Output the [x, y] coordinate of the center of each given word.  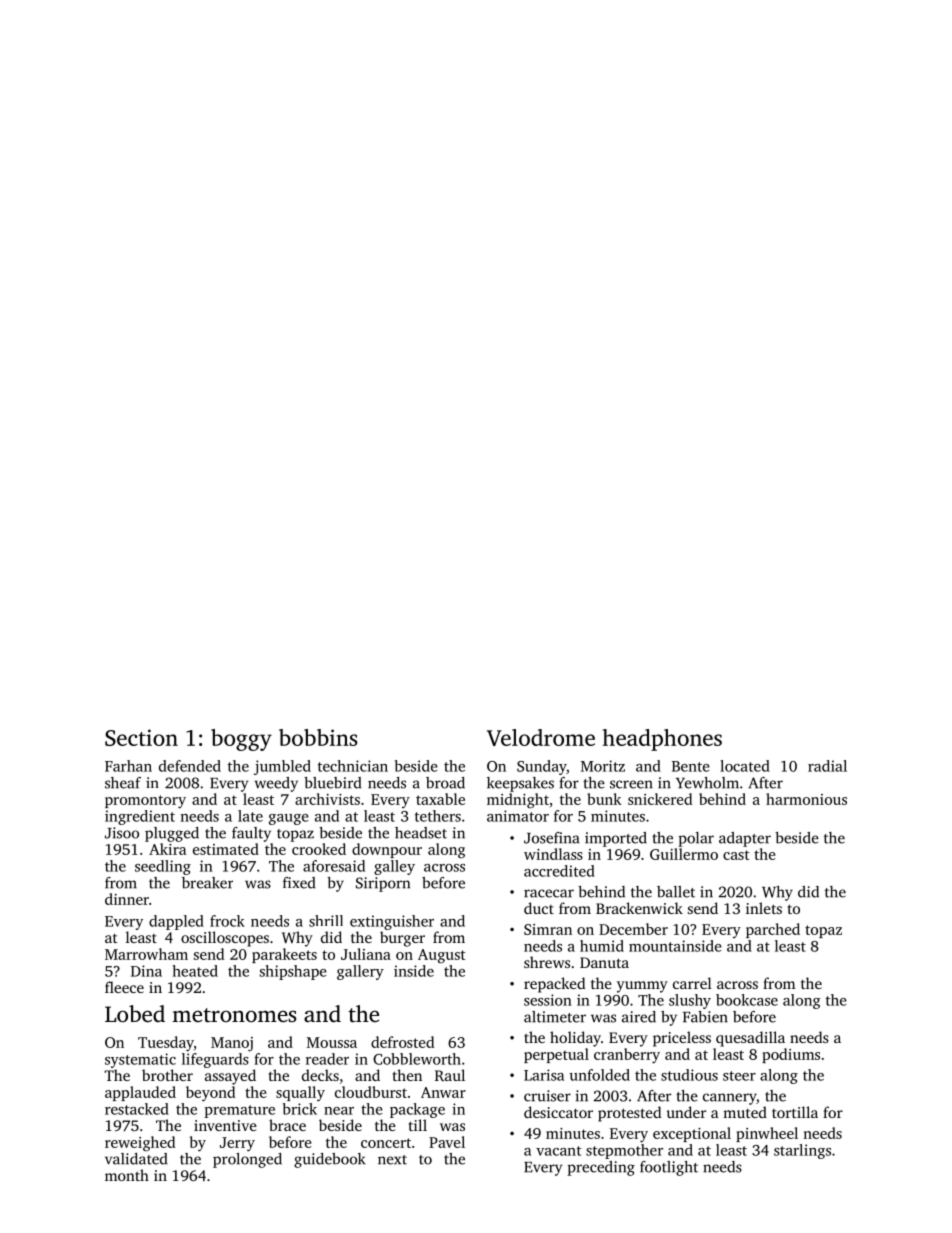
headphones [662, 740]
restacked [137, 1109]
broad [445, 783]
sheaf [123, 783]
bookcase [747, 1000]
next [392, 1160]
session [548, 1000]
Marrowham [146, 954]
